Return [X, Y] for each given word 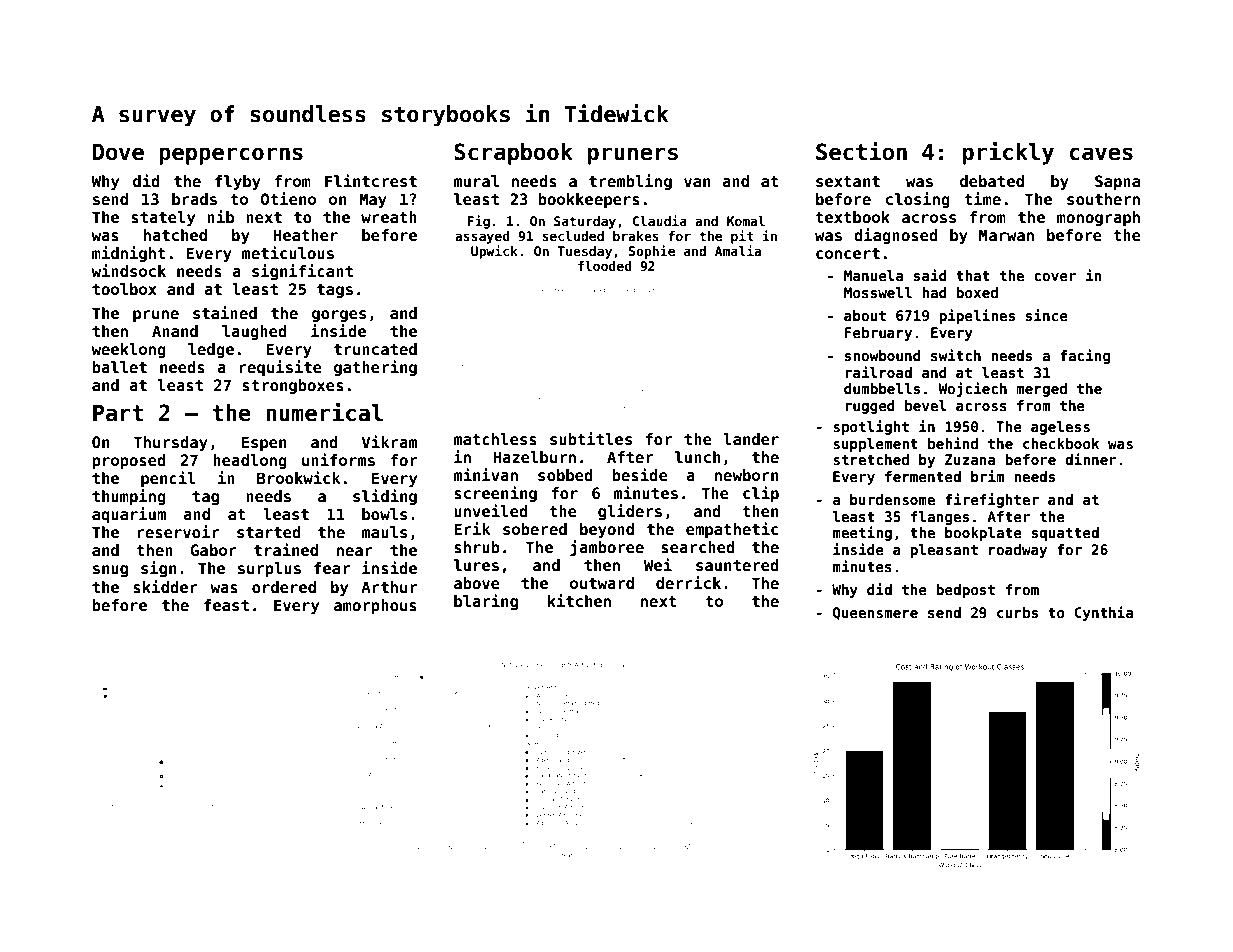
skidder [165, 587]
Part [118, 413]
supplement [875, 445]
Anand [175, 331]
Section [861, 151]
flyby [238, 182]
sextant [848, 182]
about [865, 315]
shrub [477, 547]
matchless [495, 439]
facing [1085, 356]
